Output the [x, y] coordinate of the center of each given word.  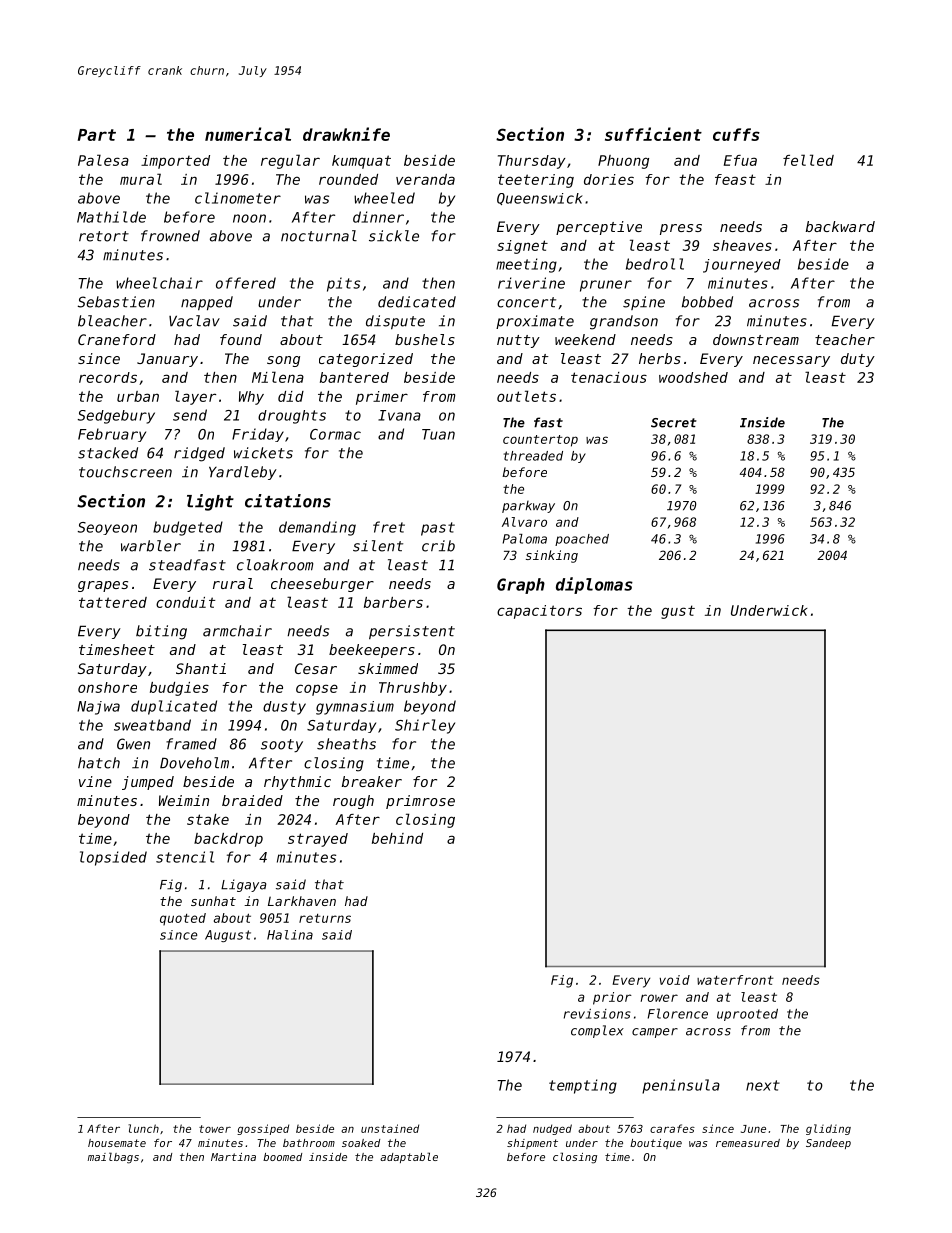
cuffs [736, 134]
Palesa [103, 160]
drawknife [346, 134]
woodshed [693, 377]
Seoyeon [107, 528]
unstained [390, 1128]
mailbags [113, 1158]
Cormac [335, 434]
